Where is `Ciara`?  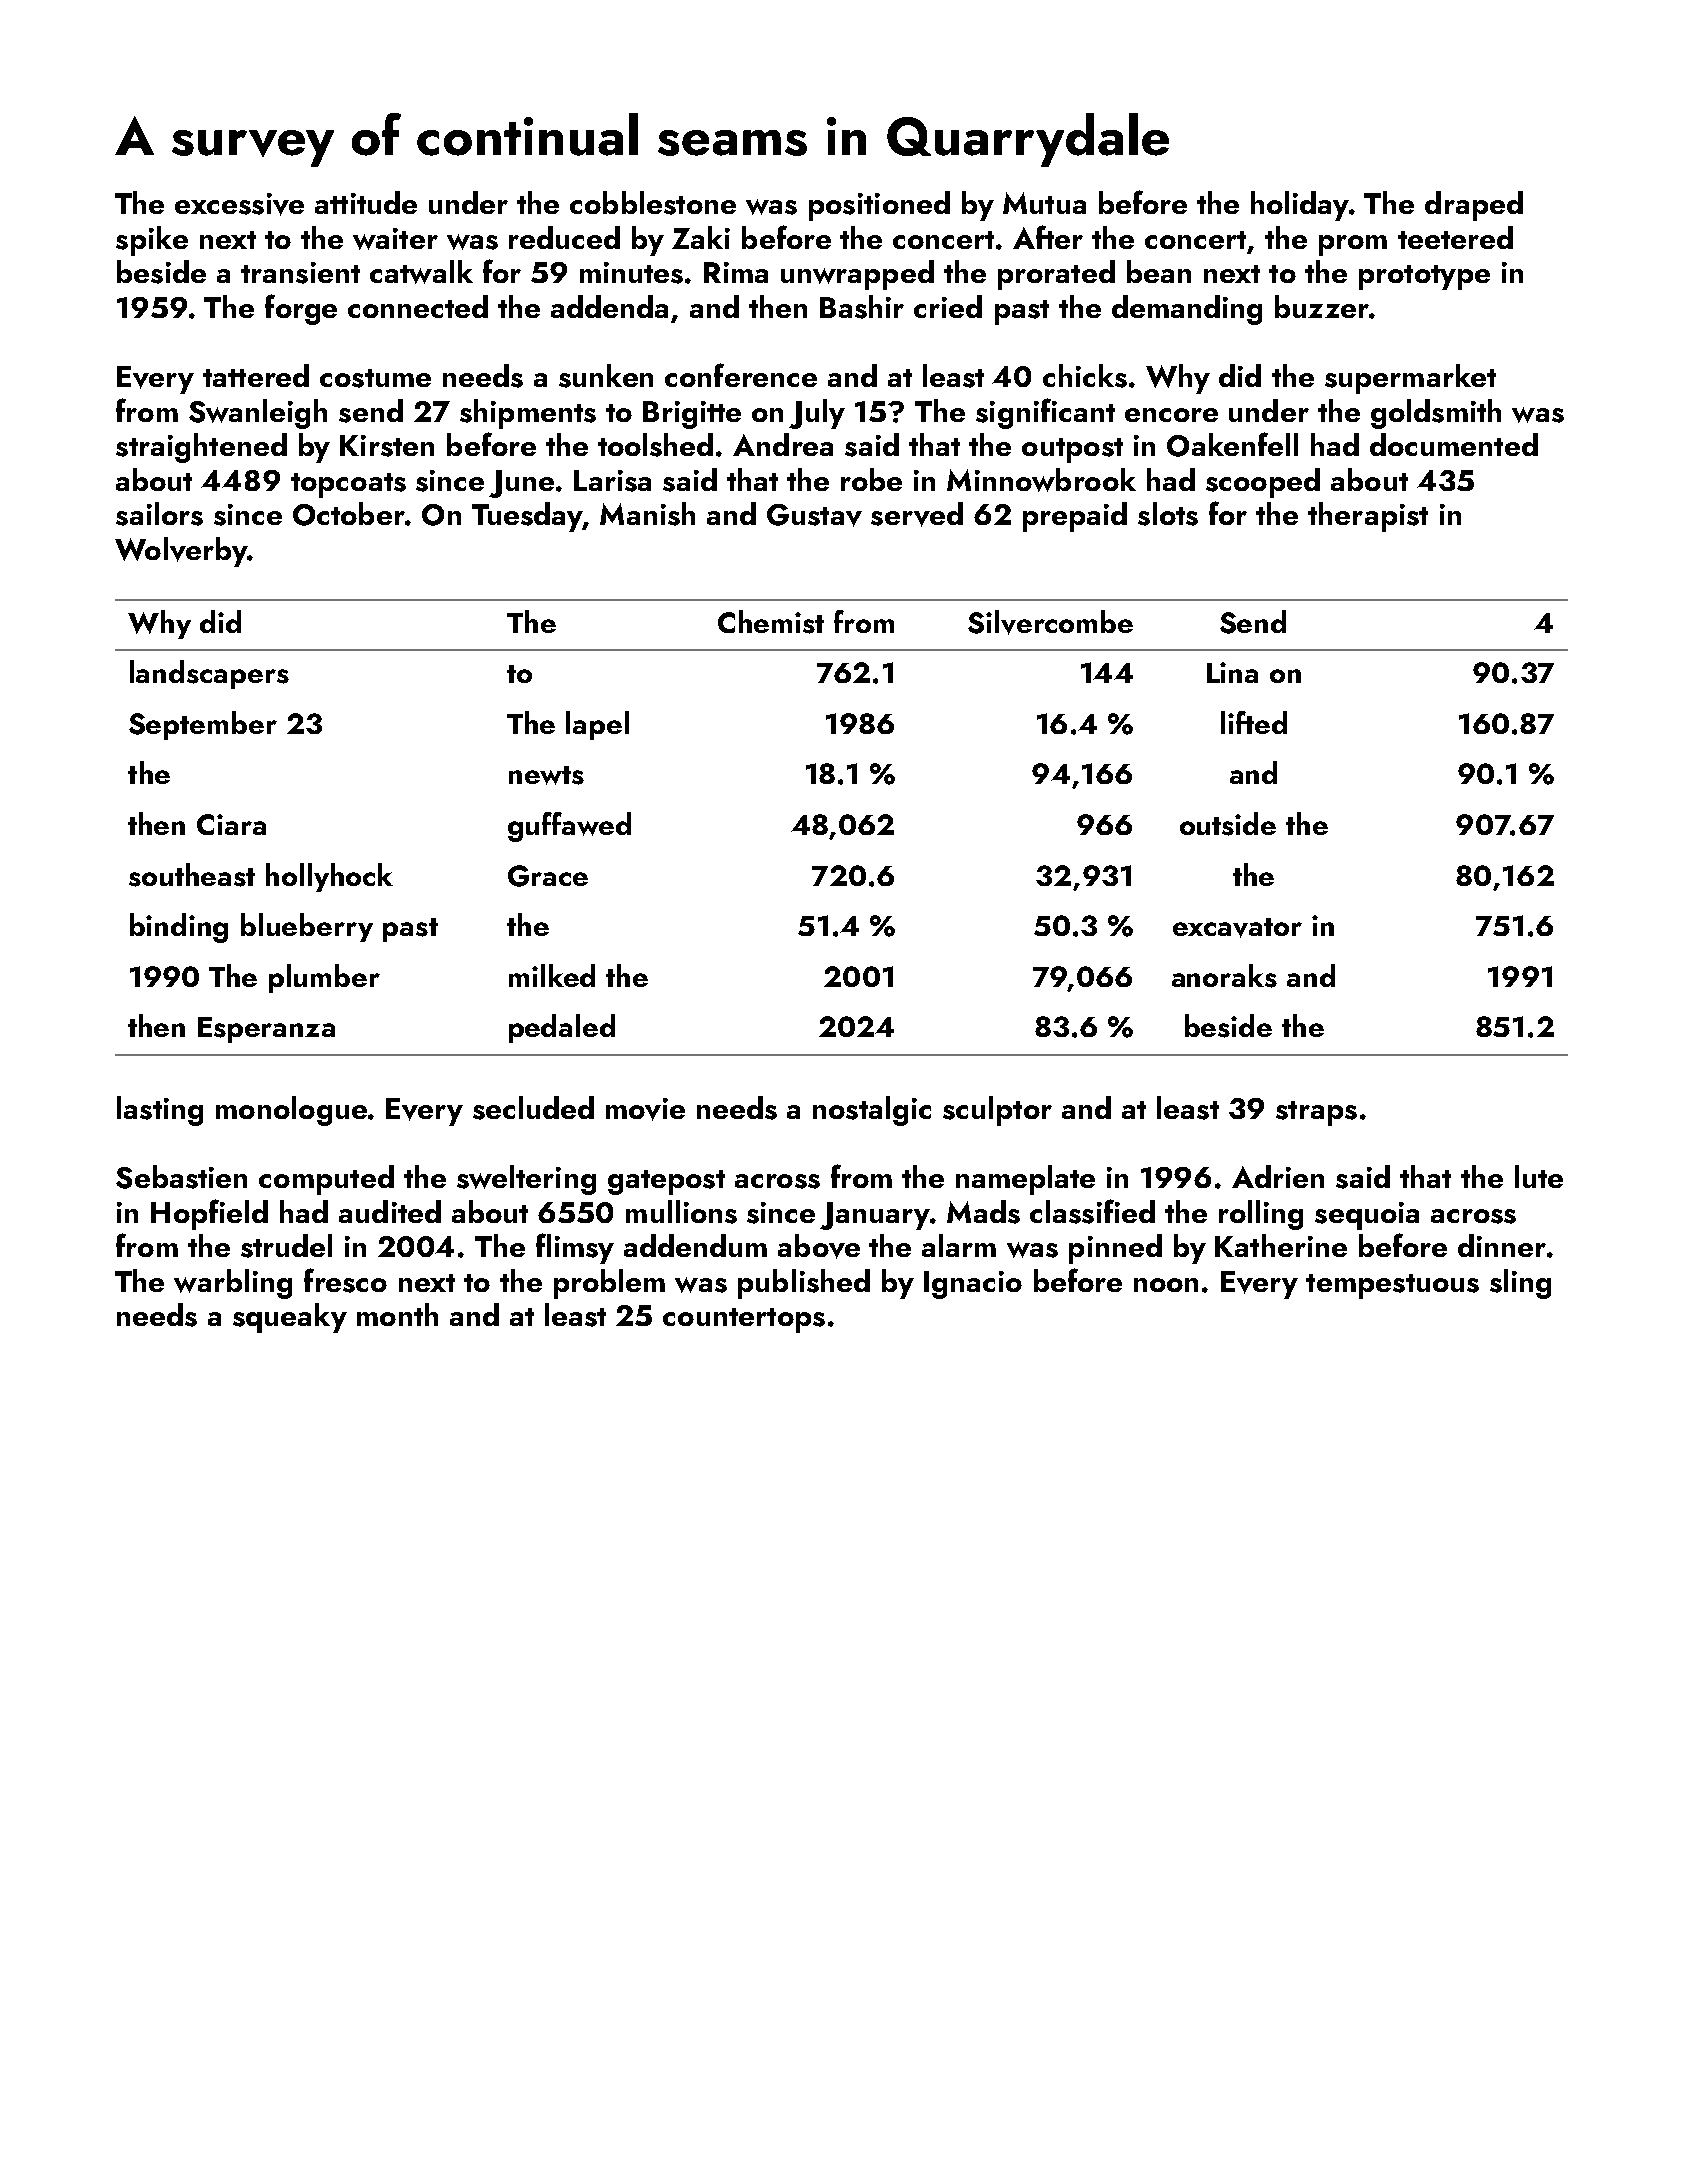 Ciara is located at coordinates (231, 824).
